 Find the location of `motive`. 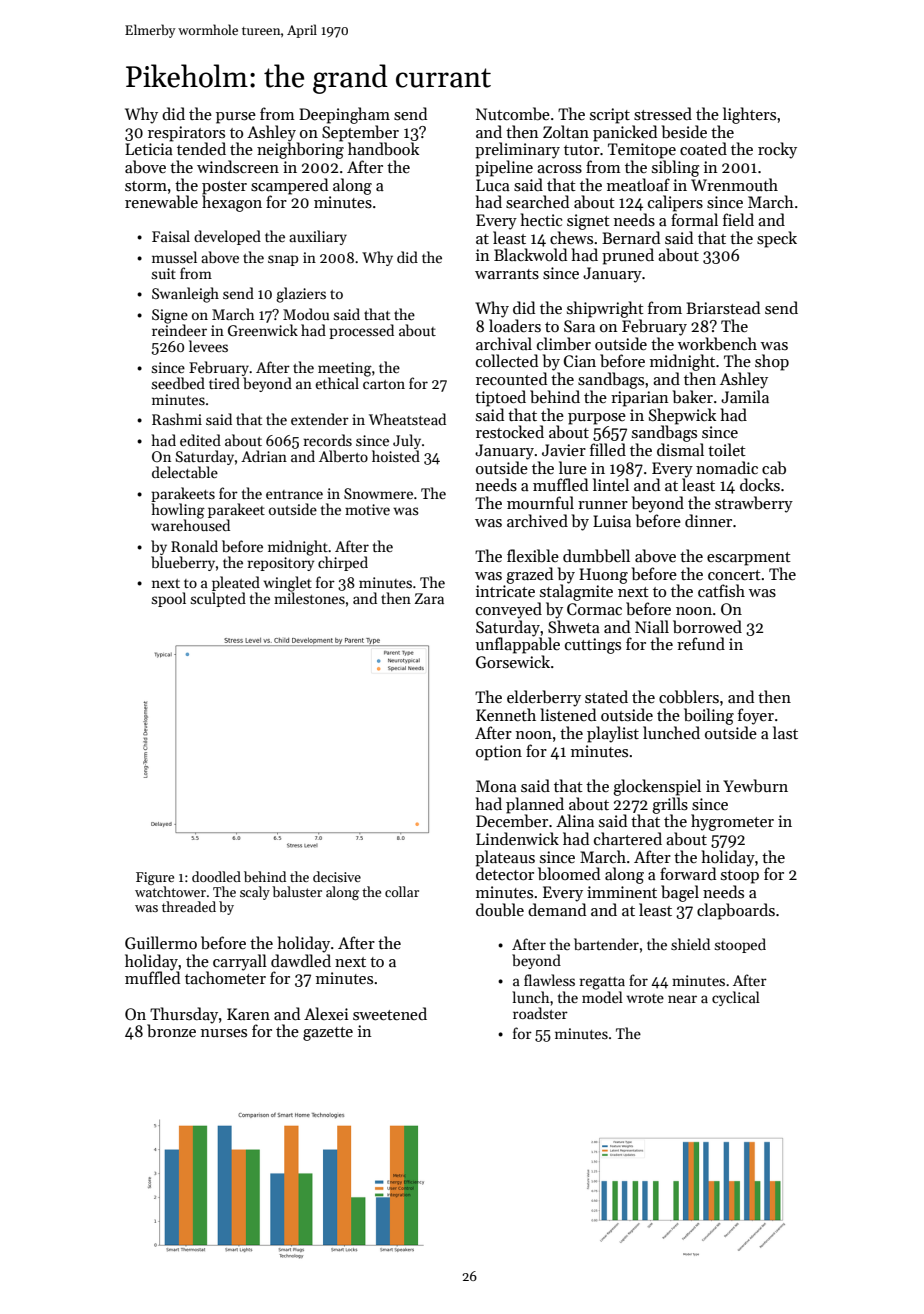

motive is located at coordinates (367, 509).
